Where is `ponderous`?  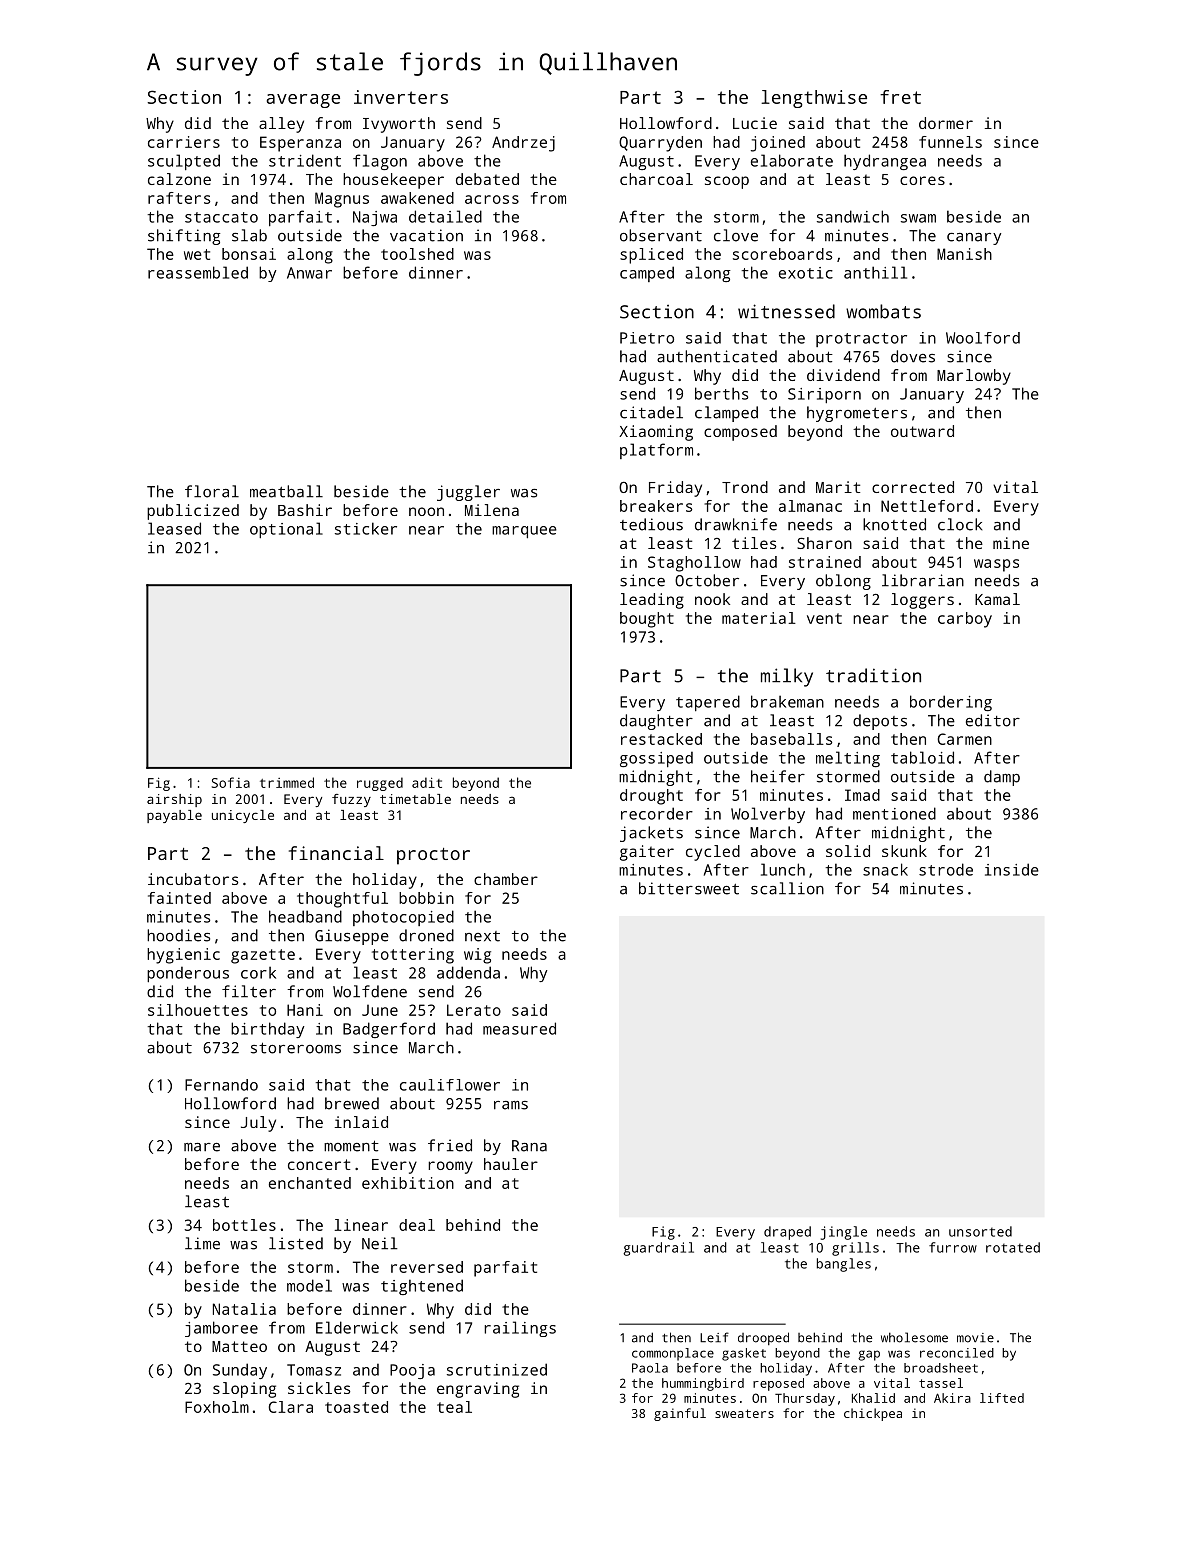 ponderous is located at coordinates (188, 974).
